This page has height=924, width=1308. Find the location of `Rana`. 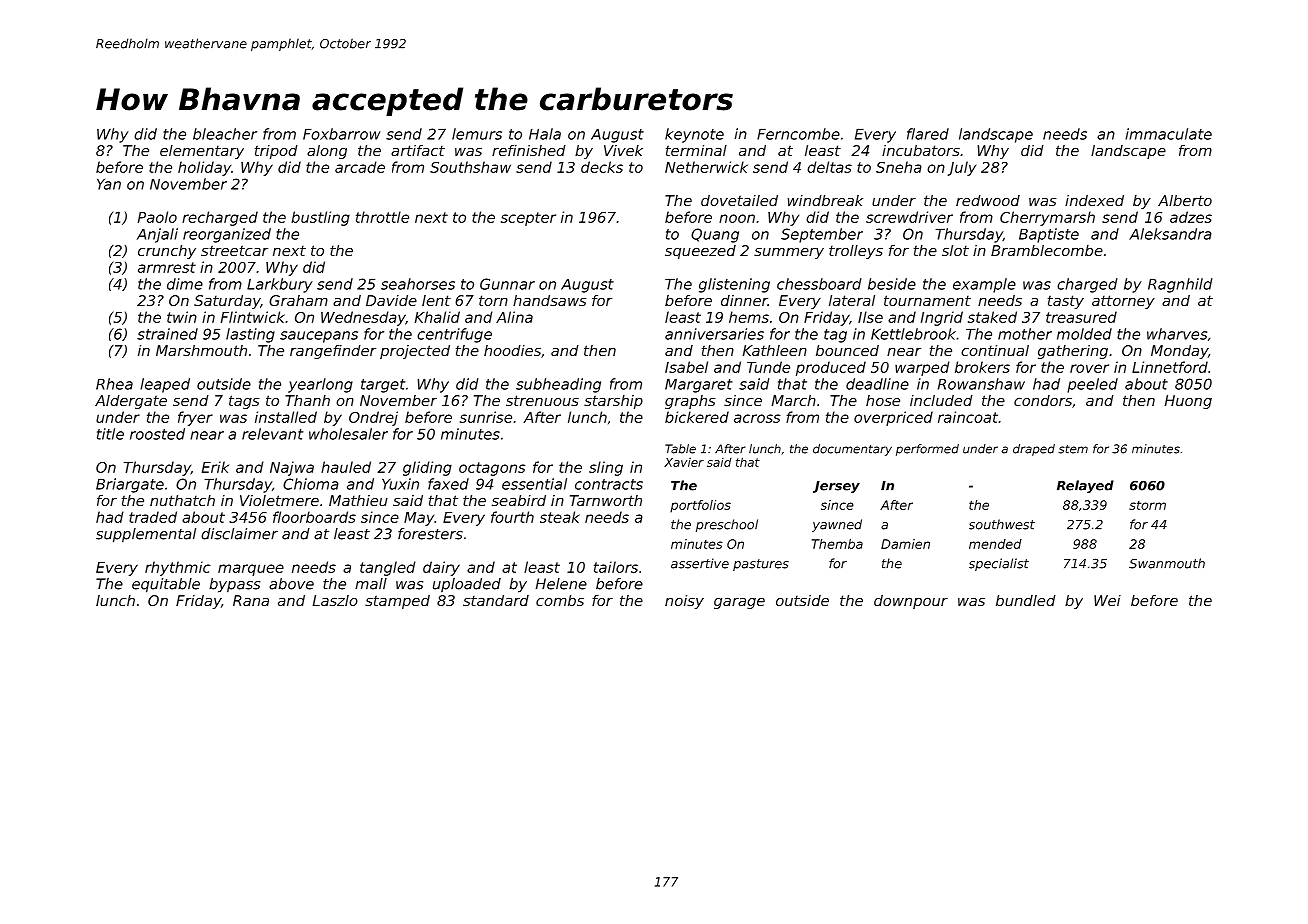

Rana is located at coordinates (251, 600).
